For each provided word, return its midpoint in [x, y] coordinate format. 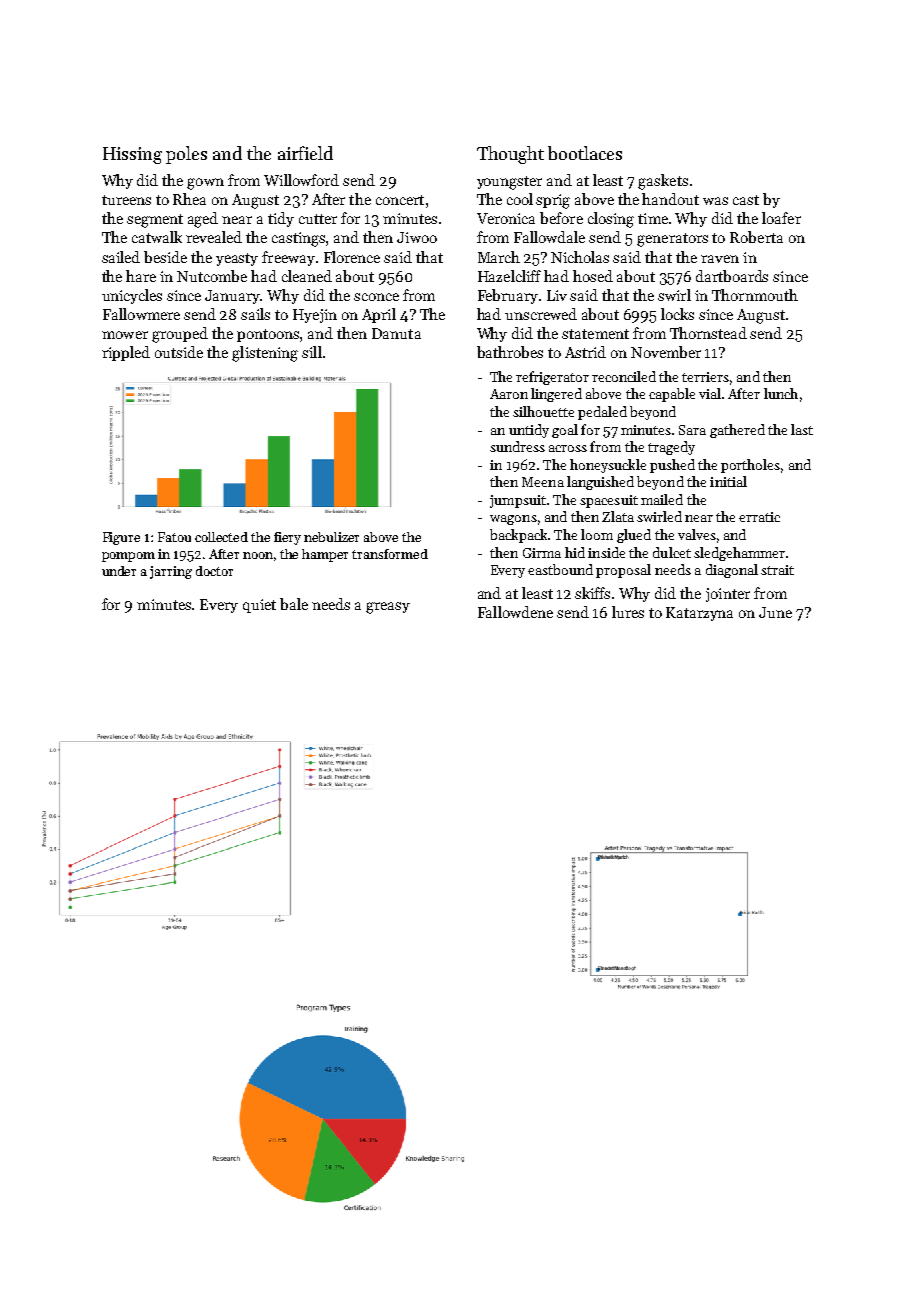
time [653, 218]
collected [221, 537]
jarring [171, 572]
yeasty [237, 259]
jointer [728, 595]
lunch [781, 393]
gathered [737, 431]
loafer [781, 218]
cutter [318, 219]
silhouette [543, 411]
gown [205, 184]
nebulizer [331, 537]
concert [400, 200]
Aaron [509, 394]
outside [179, 352]
